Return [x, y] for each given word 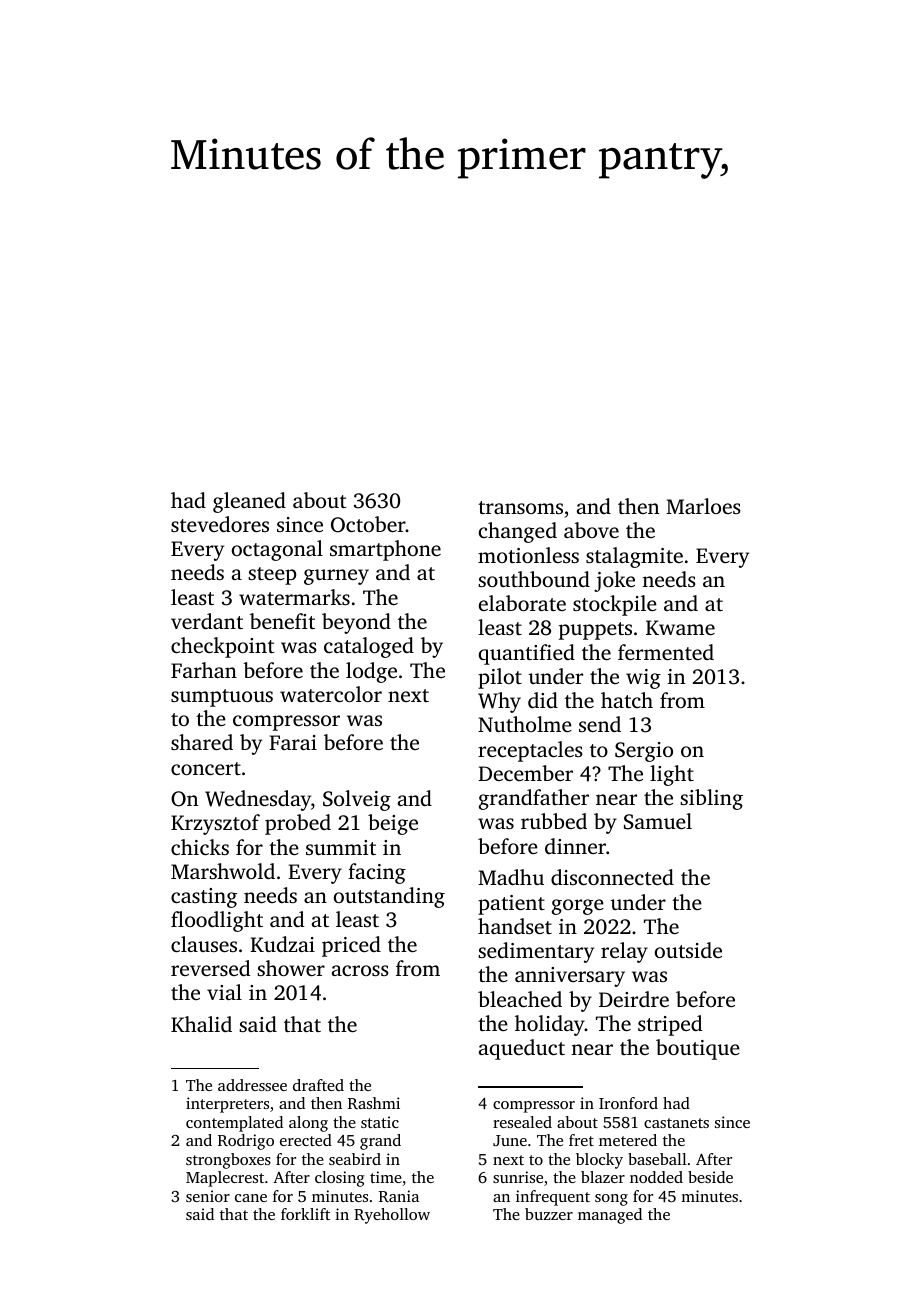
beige [393, 824]
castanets [676, 1123]
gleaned [249, 502]
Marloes [703, 506]
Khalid [201, 1024]
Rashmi [374, 1103]
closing [340, 1179]
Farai [293, 742]
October [368, 524]
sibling [711, 799]
